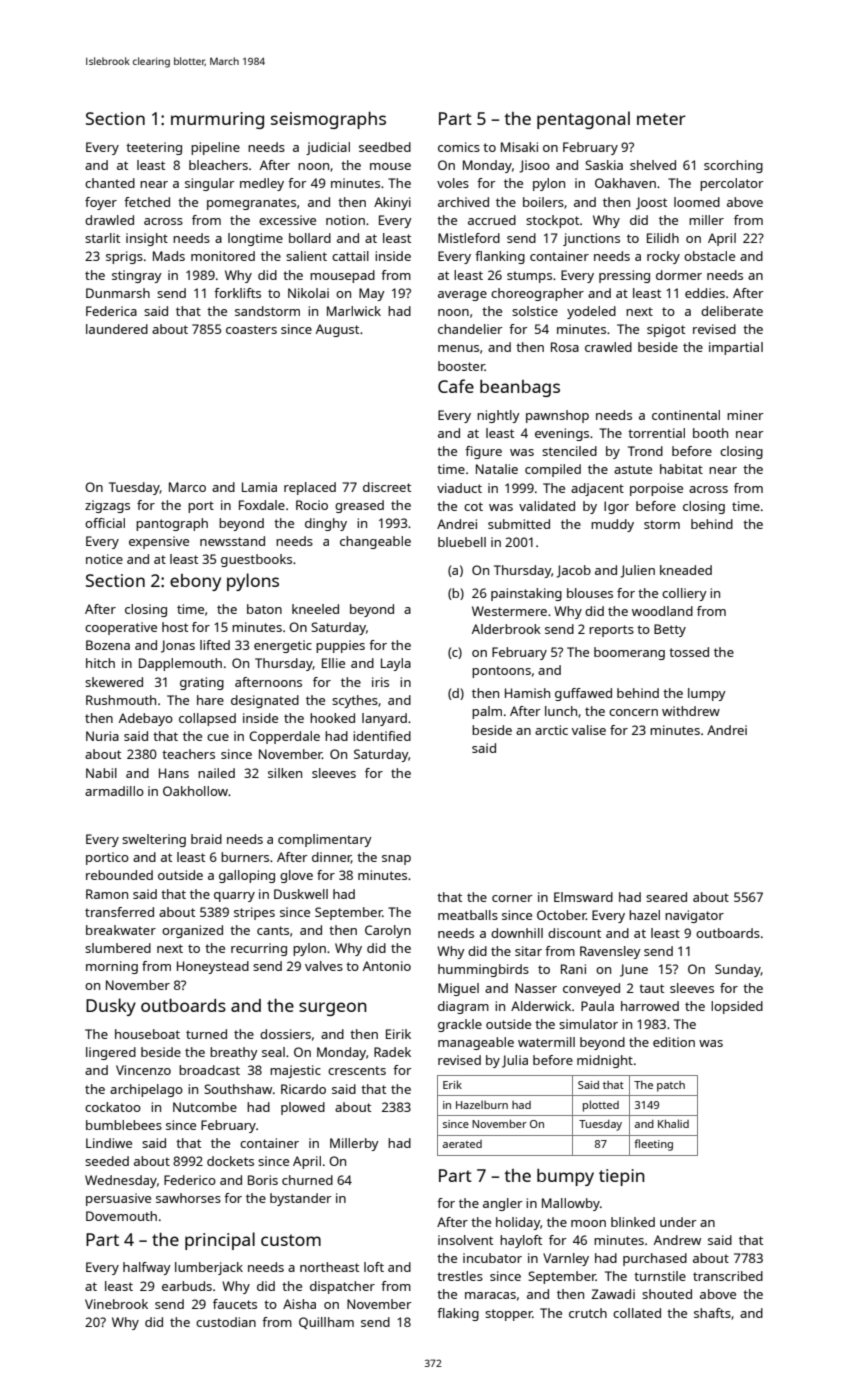 This image has height=1400, width=849. What do you see at coordinates (589, 730) in the image?
I see `valise` at bounding box center [589, 730].
